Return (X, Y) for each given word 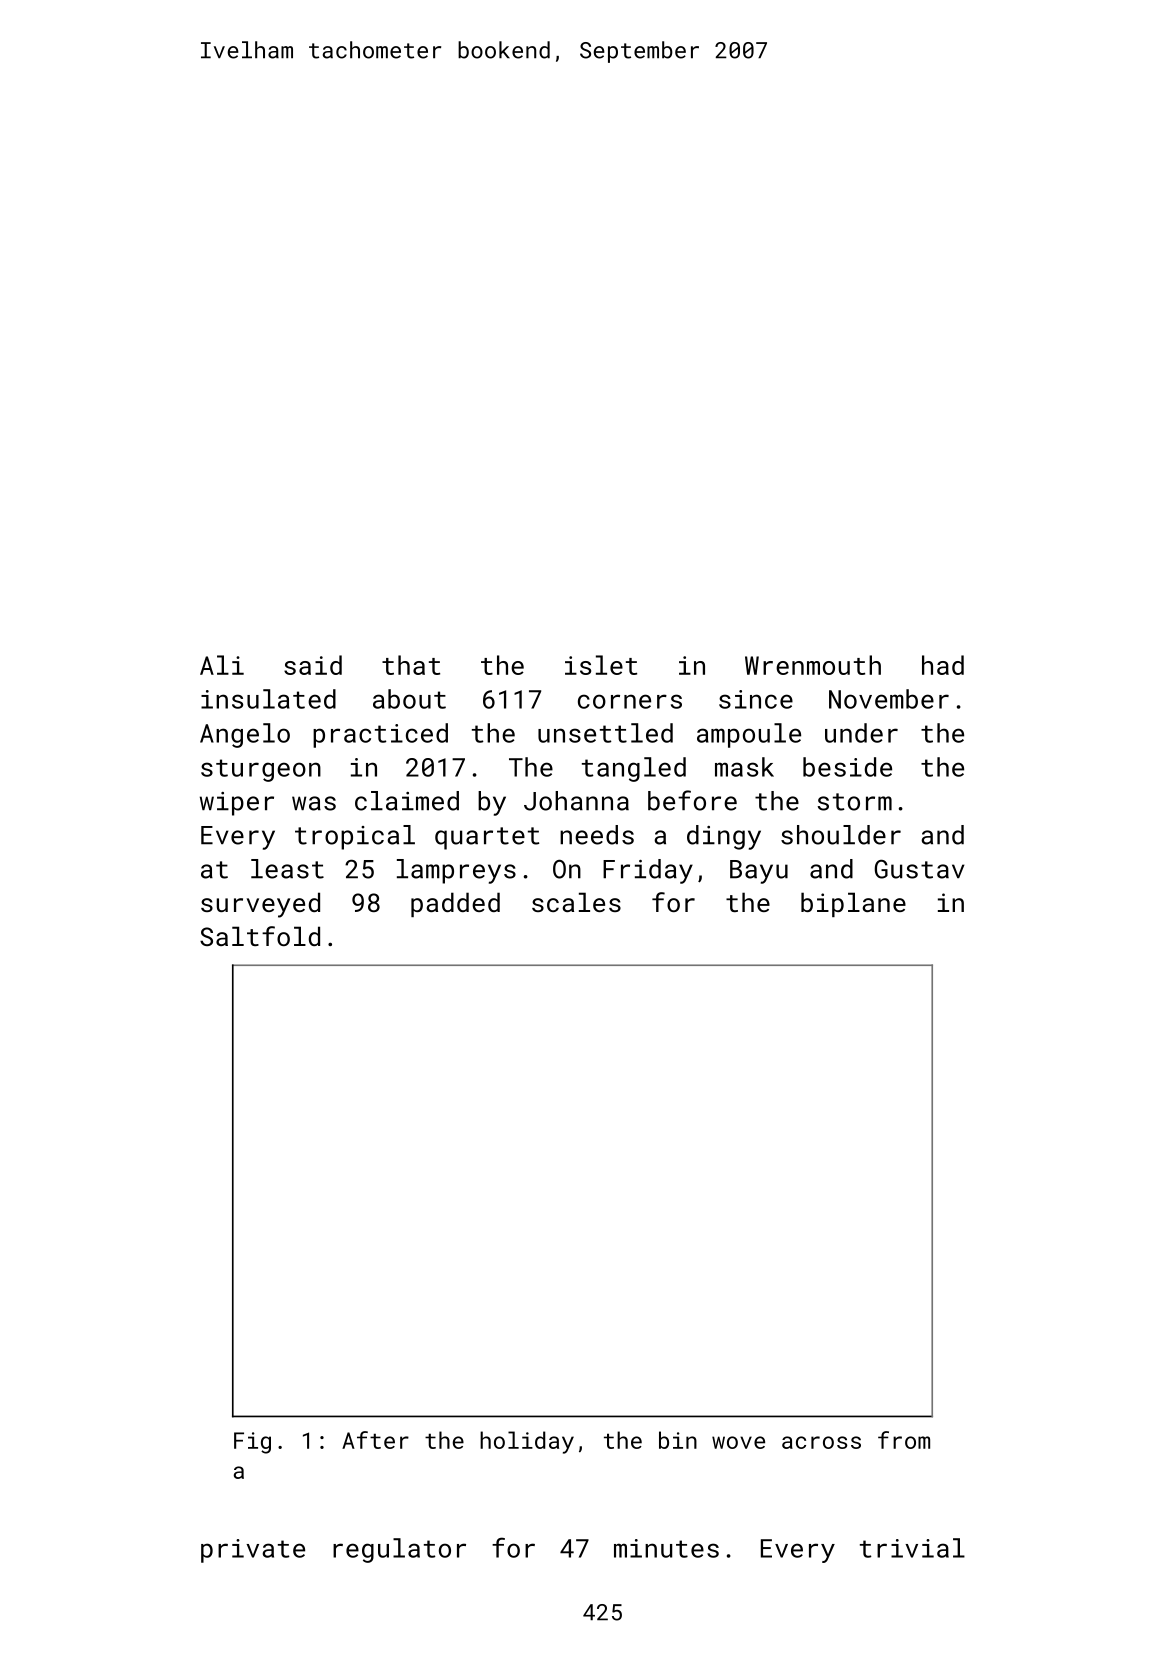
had (943, 665)
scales (576, 902)
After (375, 1440)
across (821, 1442)
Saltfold (260, 936)
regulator (399, 1550)
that (411, 665)
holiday (527, 1442)
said (313, 665)
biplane (853, 904)
